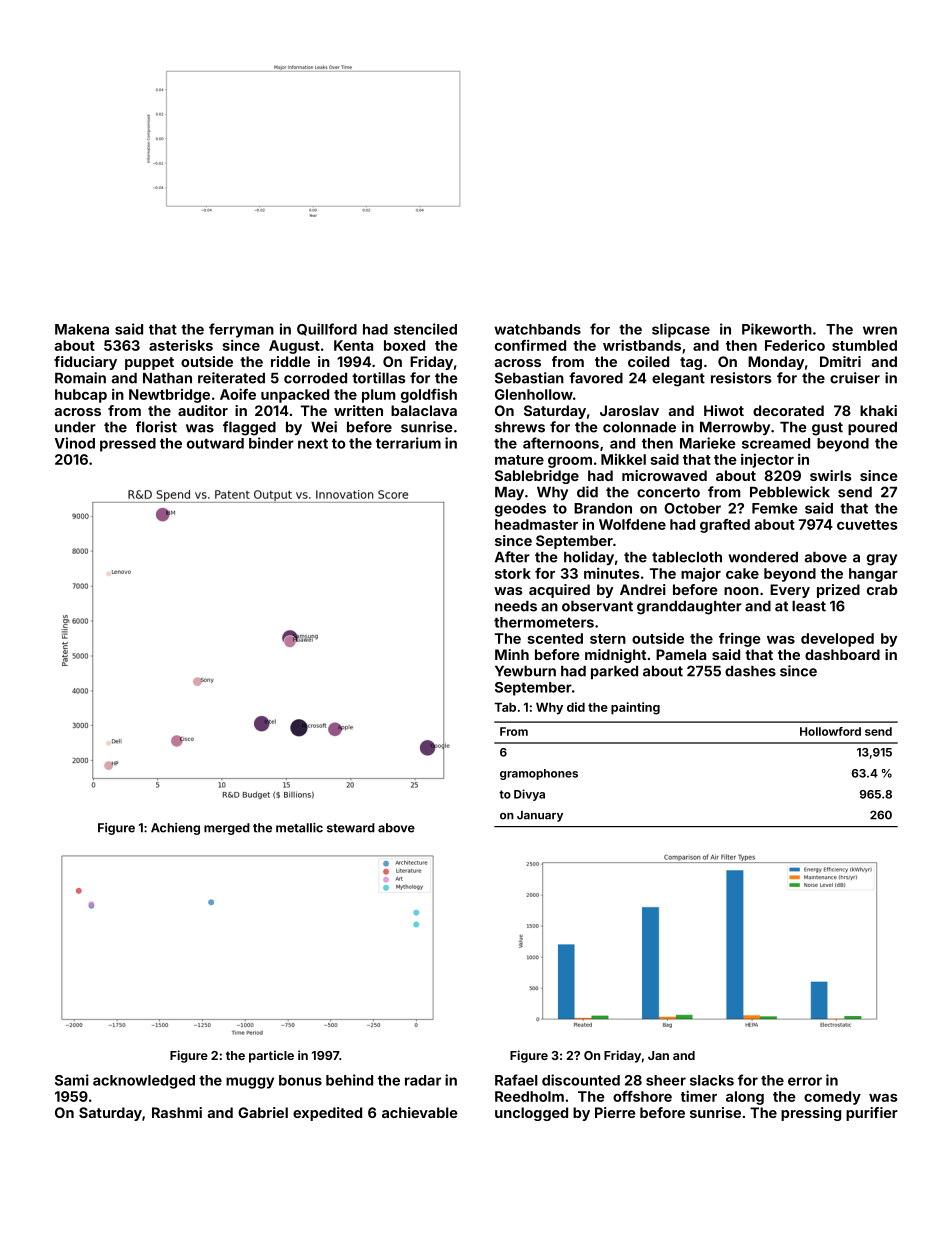 The image size is (952, 1233). What do you see at coordinates (830, 731) in the image?
I see `Hollowford` at bounding box center [830, 731].
